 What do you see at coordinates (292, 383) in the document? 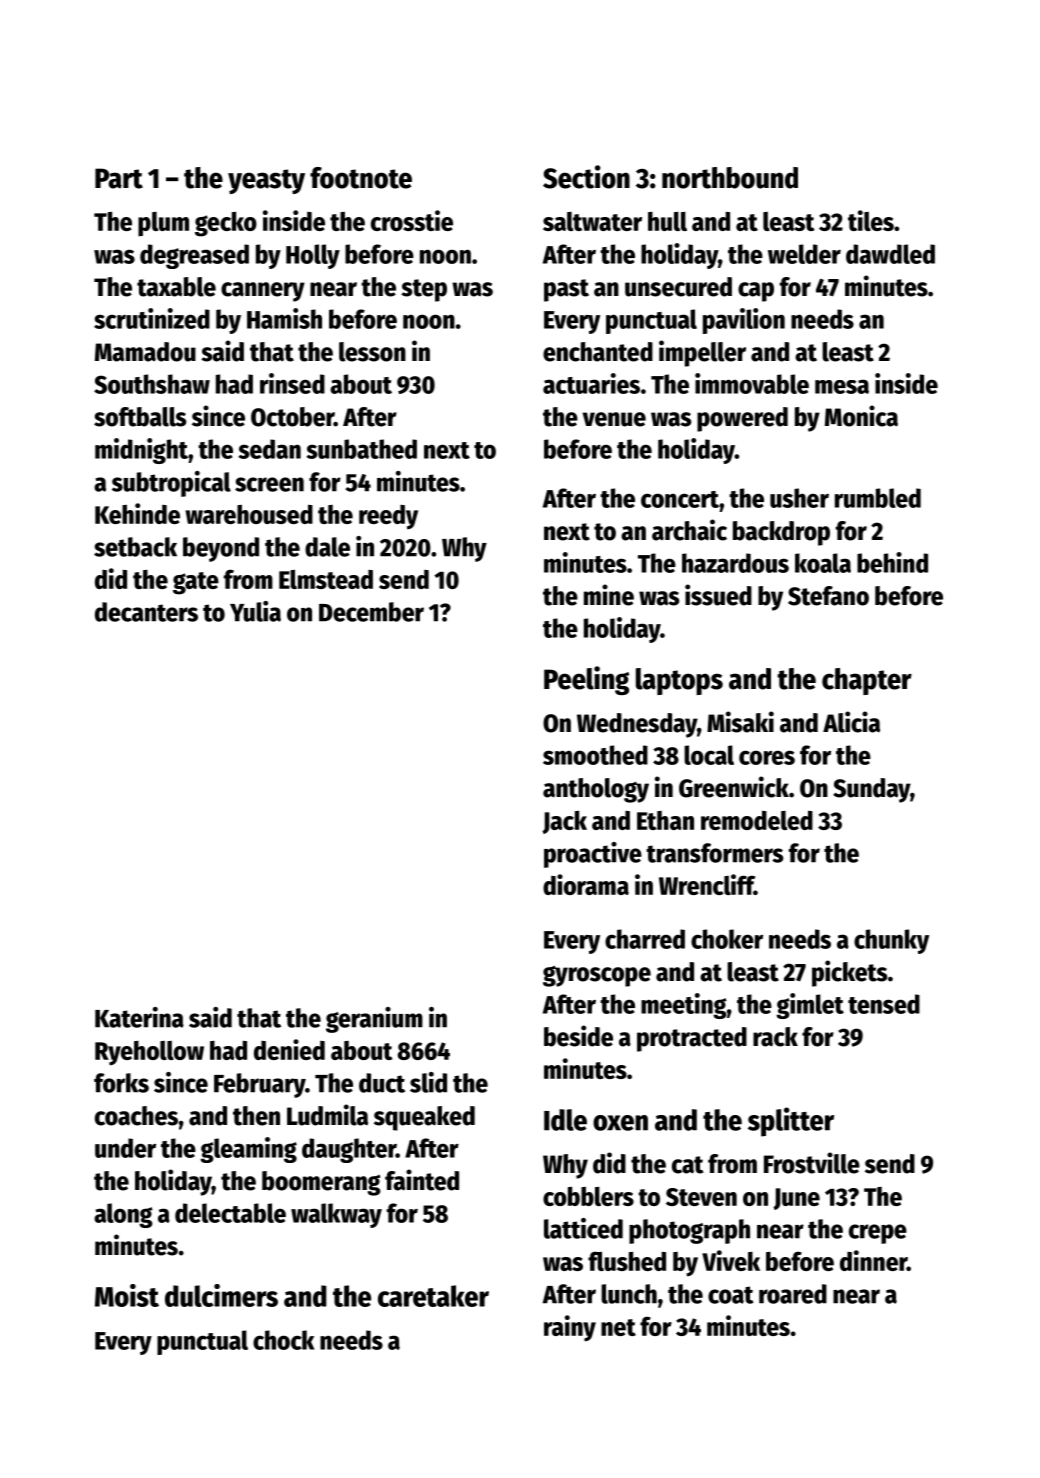
I see `rinsed` at bounding box center [292, 383].
